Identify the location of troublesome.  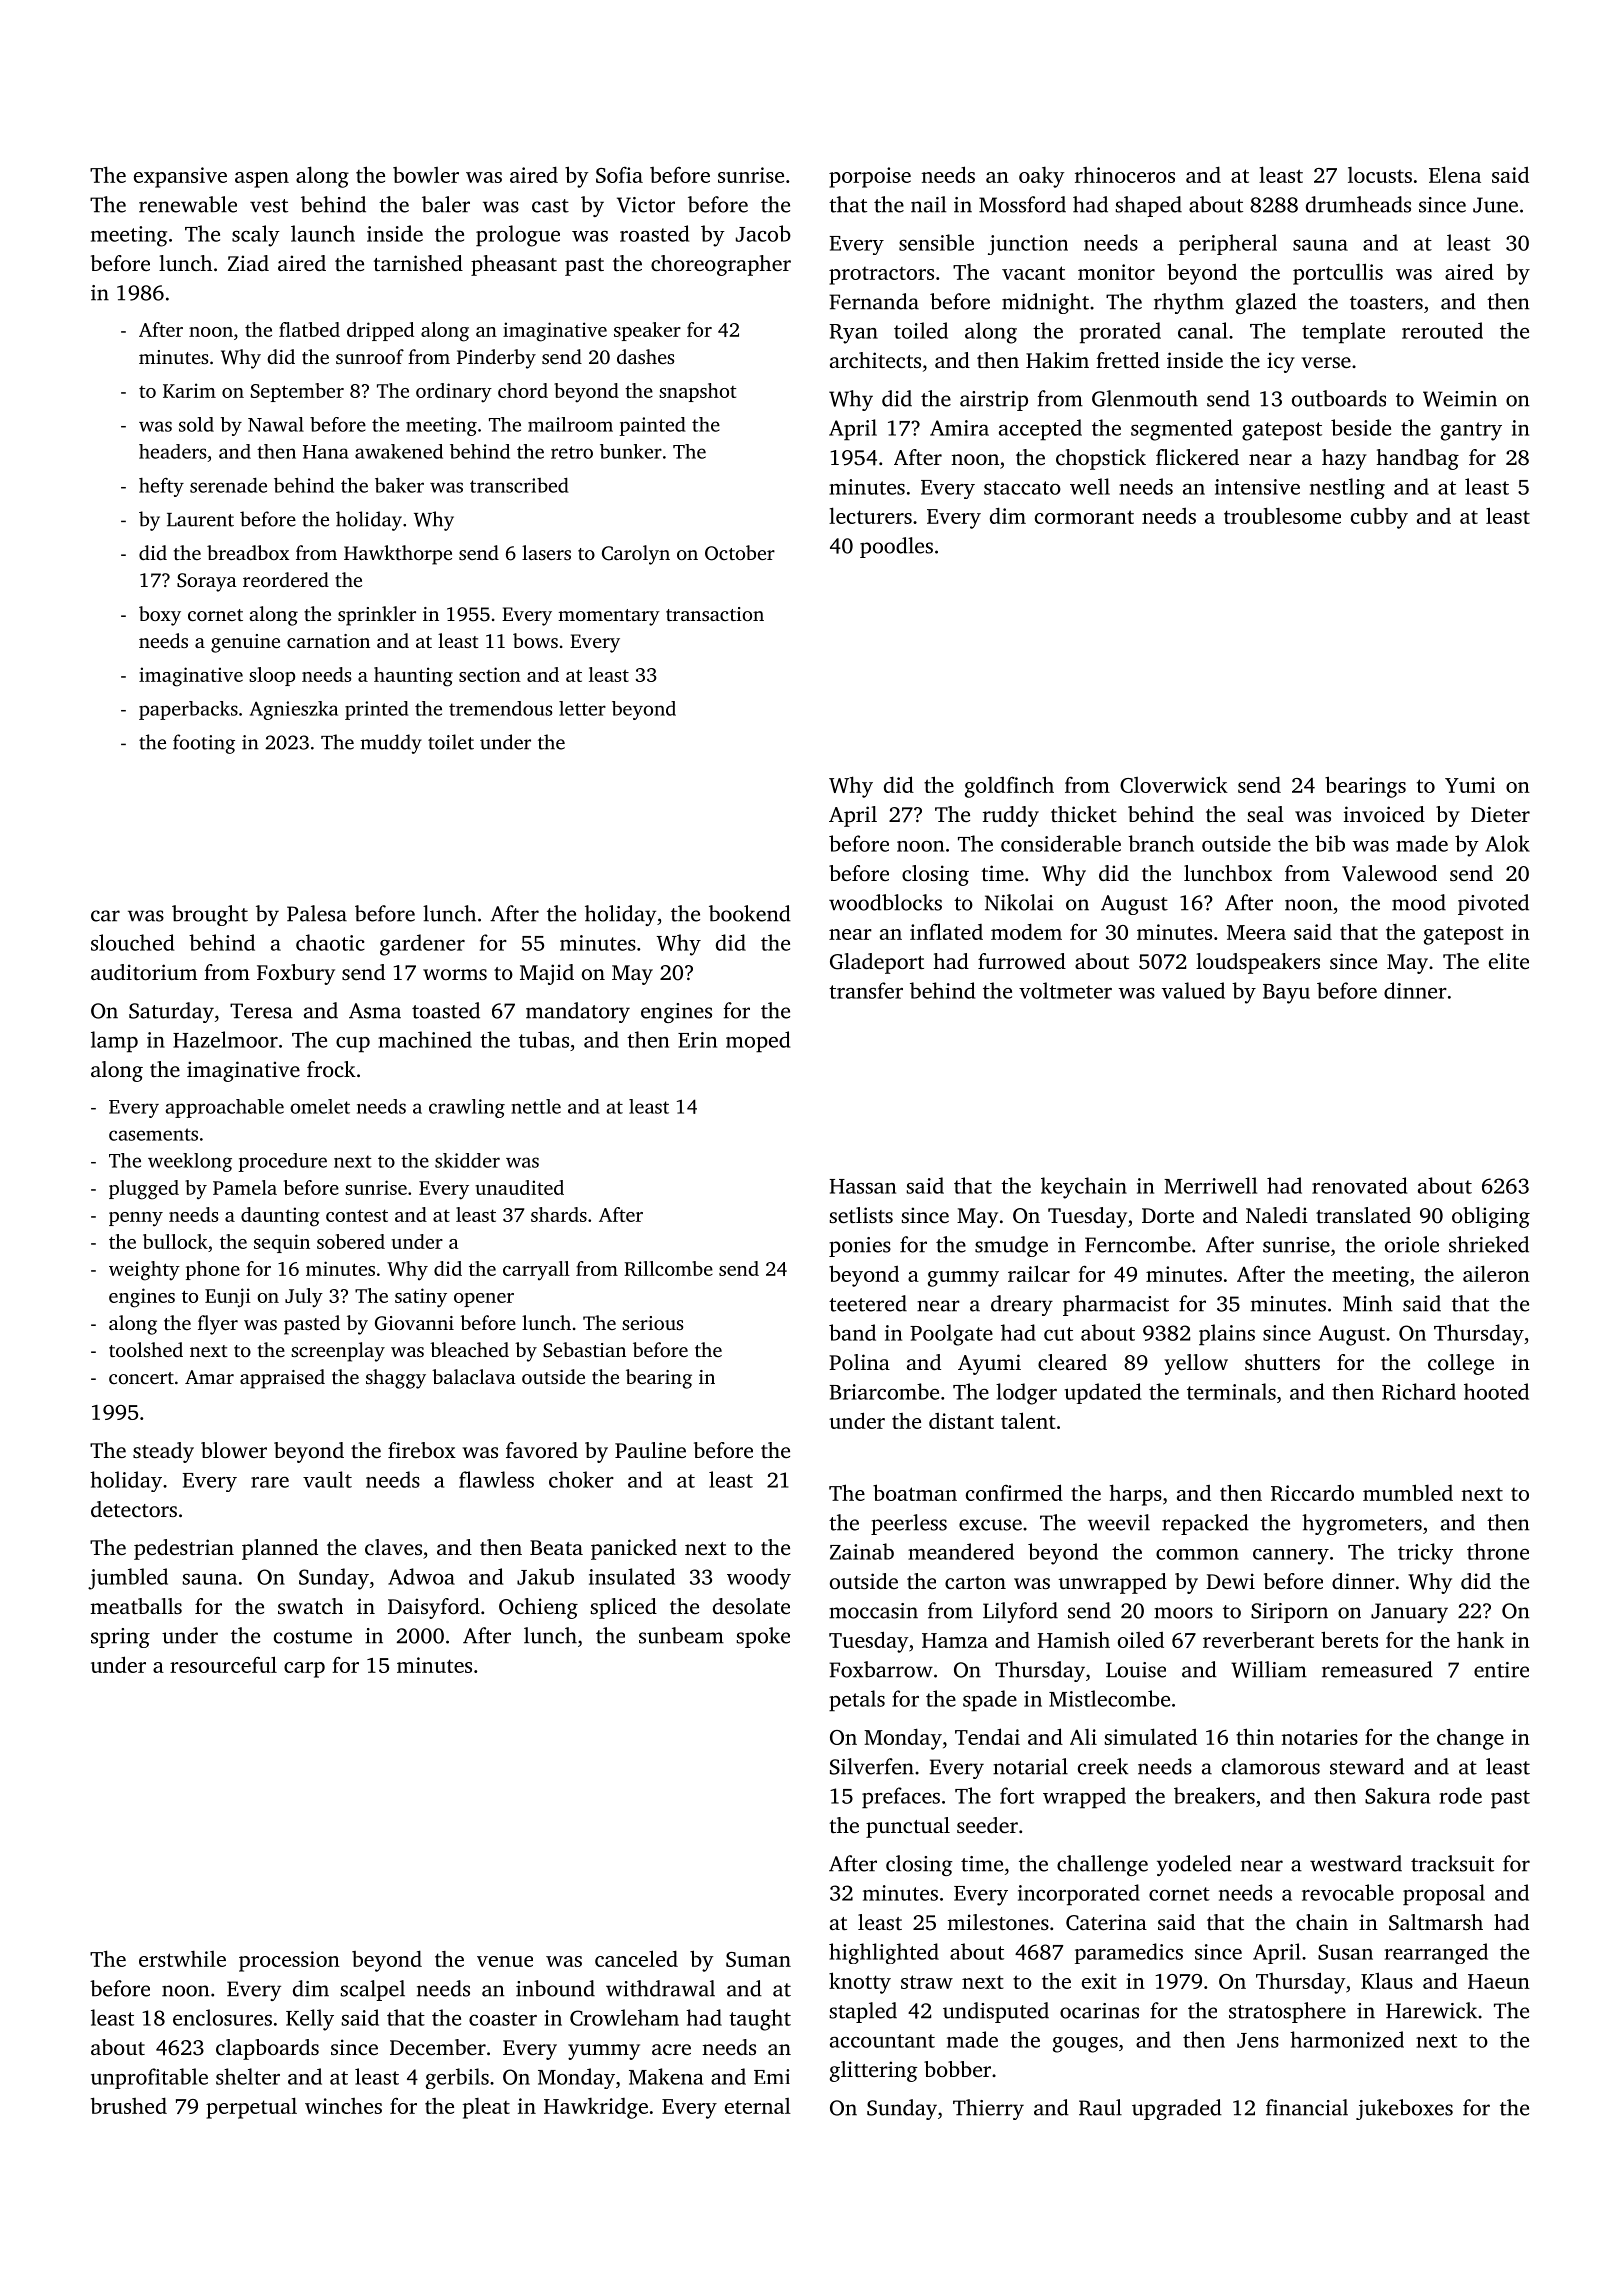
(1282, 515).
